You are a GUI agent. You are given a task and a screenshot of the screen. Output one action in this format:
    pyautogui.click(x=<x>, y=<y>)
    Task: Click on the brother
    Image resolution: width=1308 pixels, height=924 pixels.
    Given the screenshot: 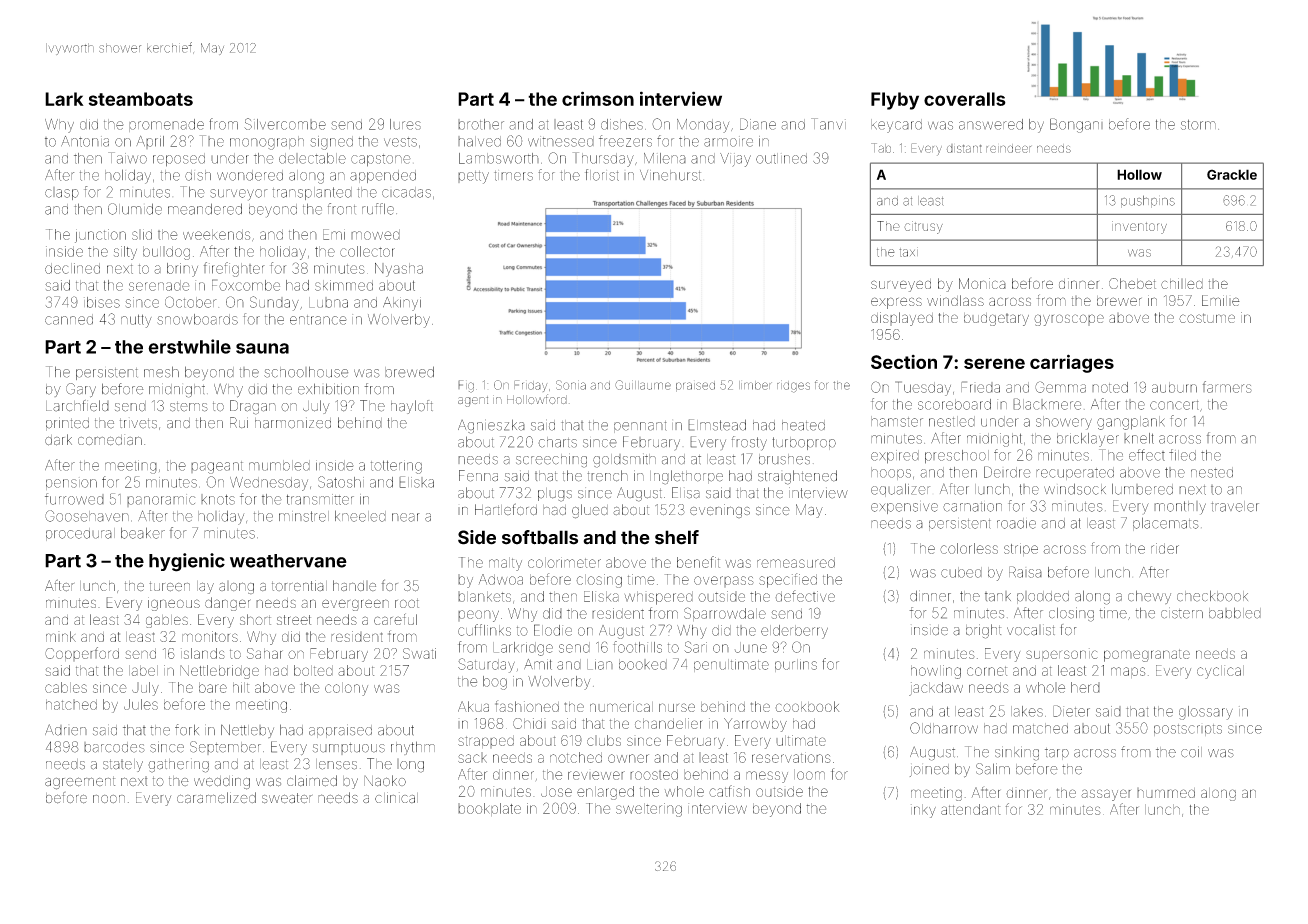 What is the action you would take?
    pyautogui.click(x=481, y=124)
